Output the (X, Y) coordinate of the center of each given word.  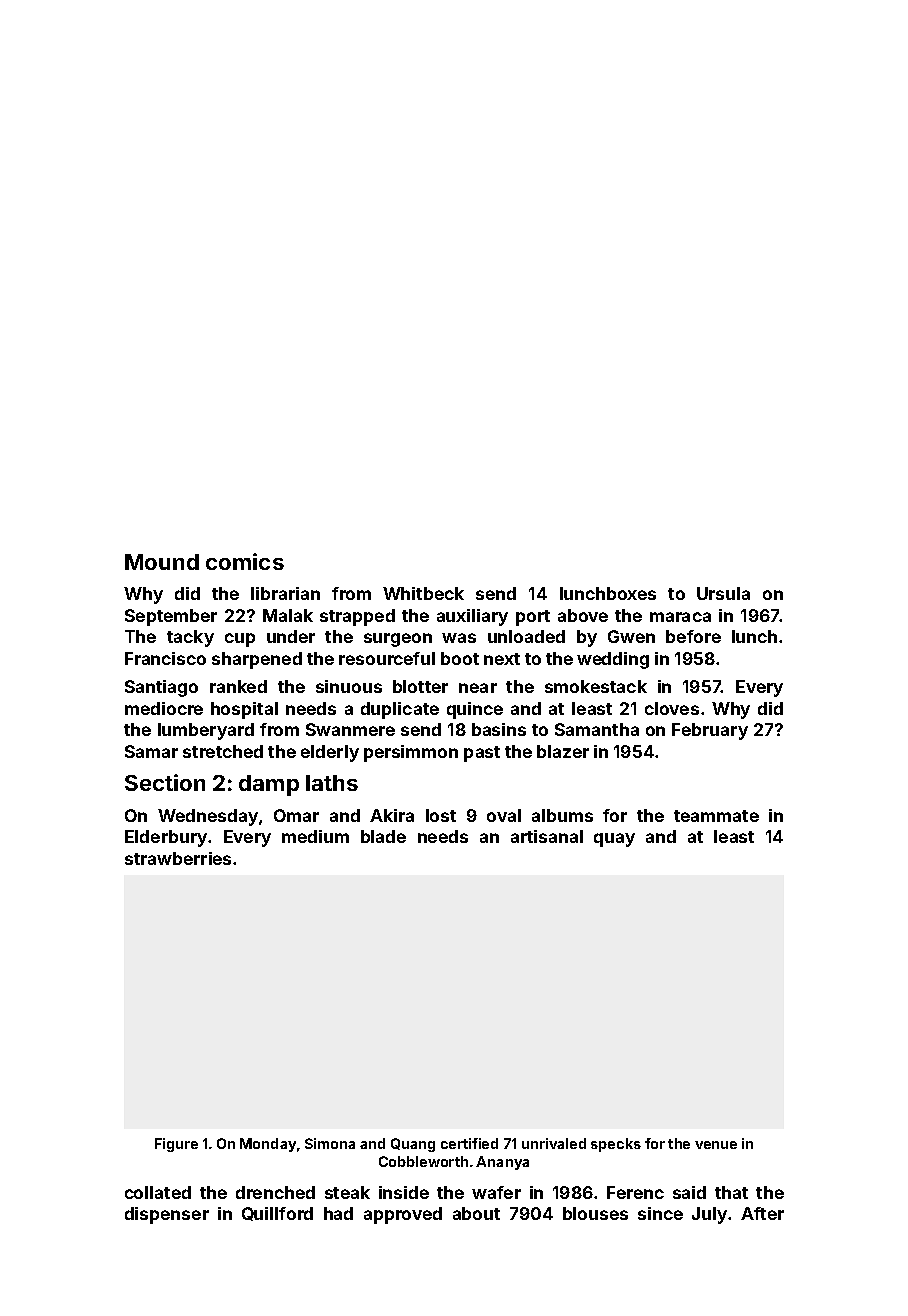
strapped (357, 617)
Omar (296, 815)
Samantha (597, 729)
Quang (413, 1145)
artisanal (547, 836)
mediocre (164, 708)
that (731, 1192)
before (693, 636)
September (171, 617)
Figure (176, 1145)
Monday (268, 1145)
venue (716, 1145)
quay (614, 840)
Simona (330, 1143)
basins (499, 729)
